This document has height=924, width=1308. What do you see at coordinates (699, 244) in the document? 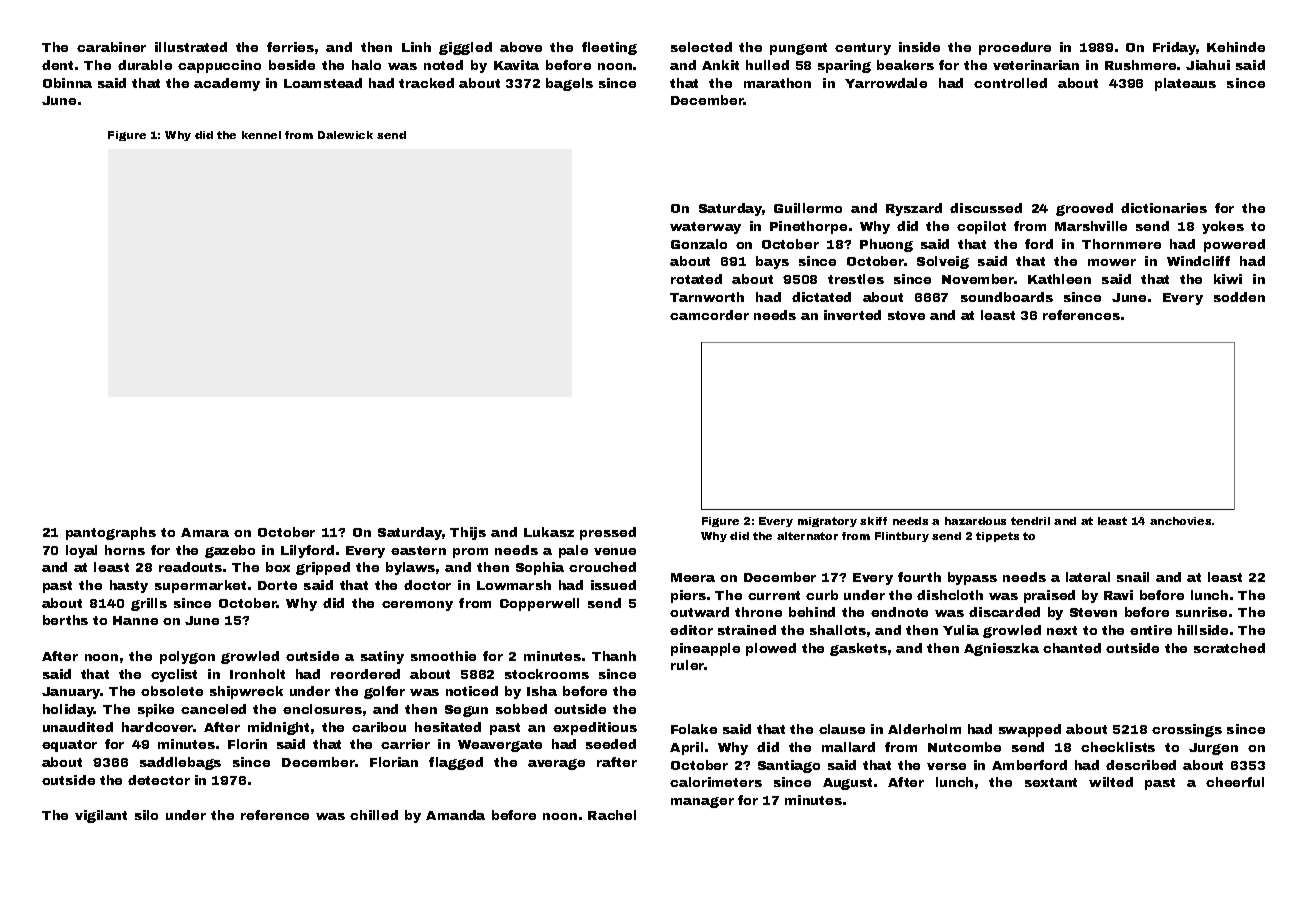
I see `Gonzalo` at bounding box center [699, 244].
